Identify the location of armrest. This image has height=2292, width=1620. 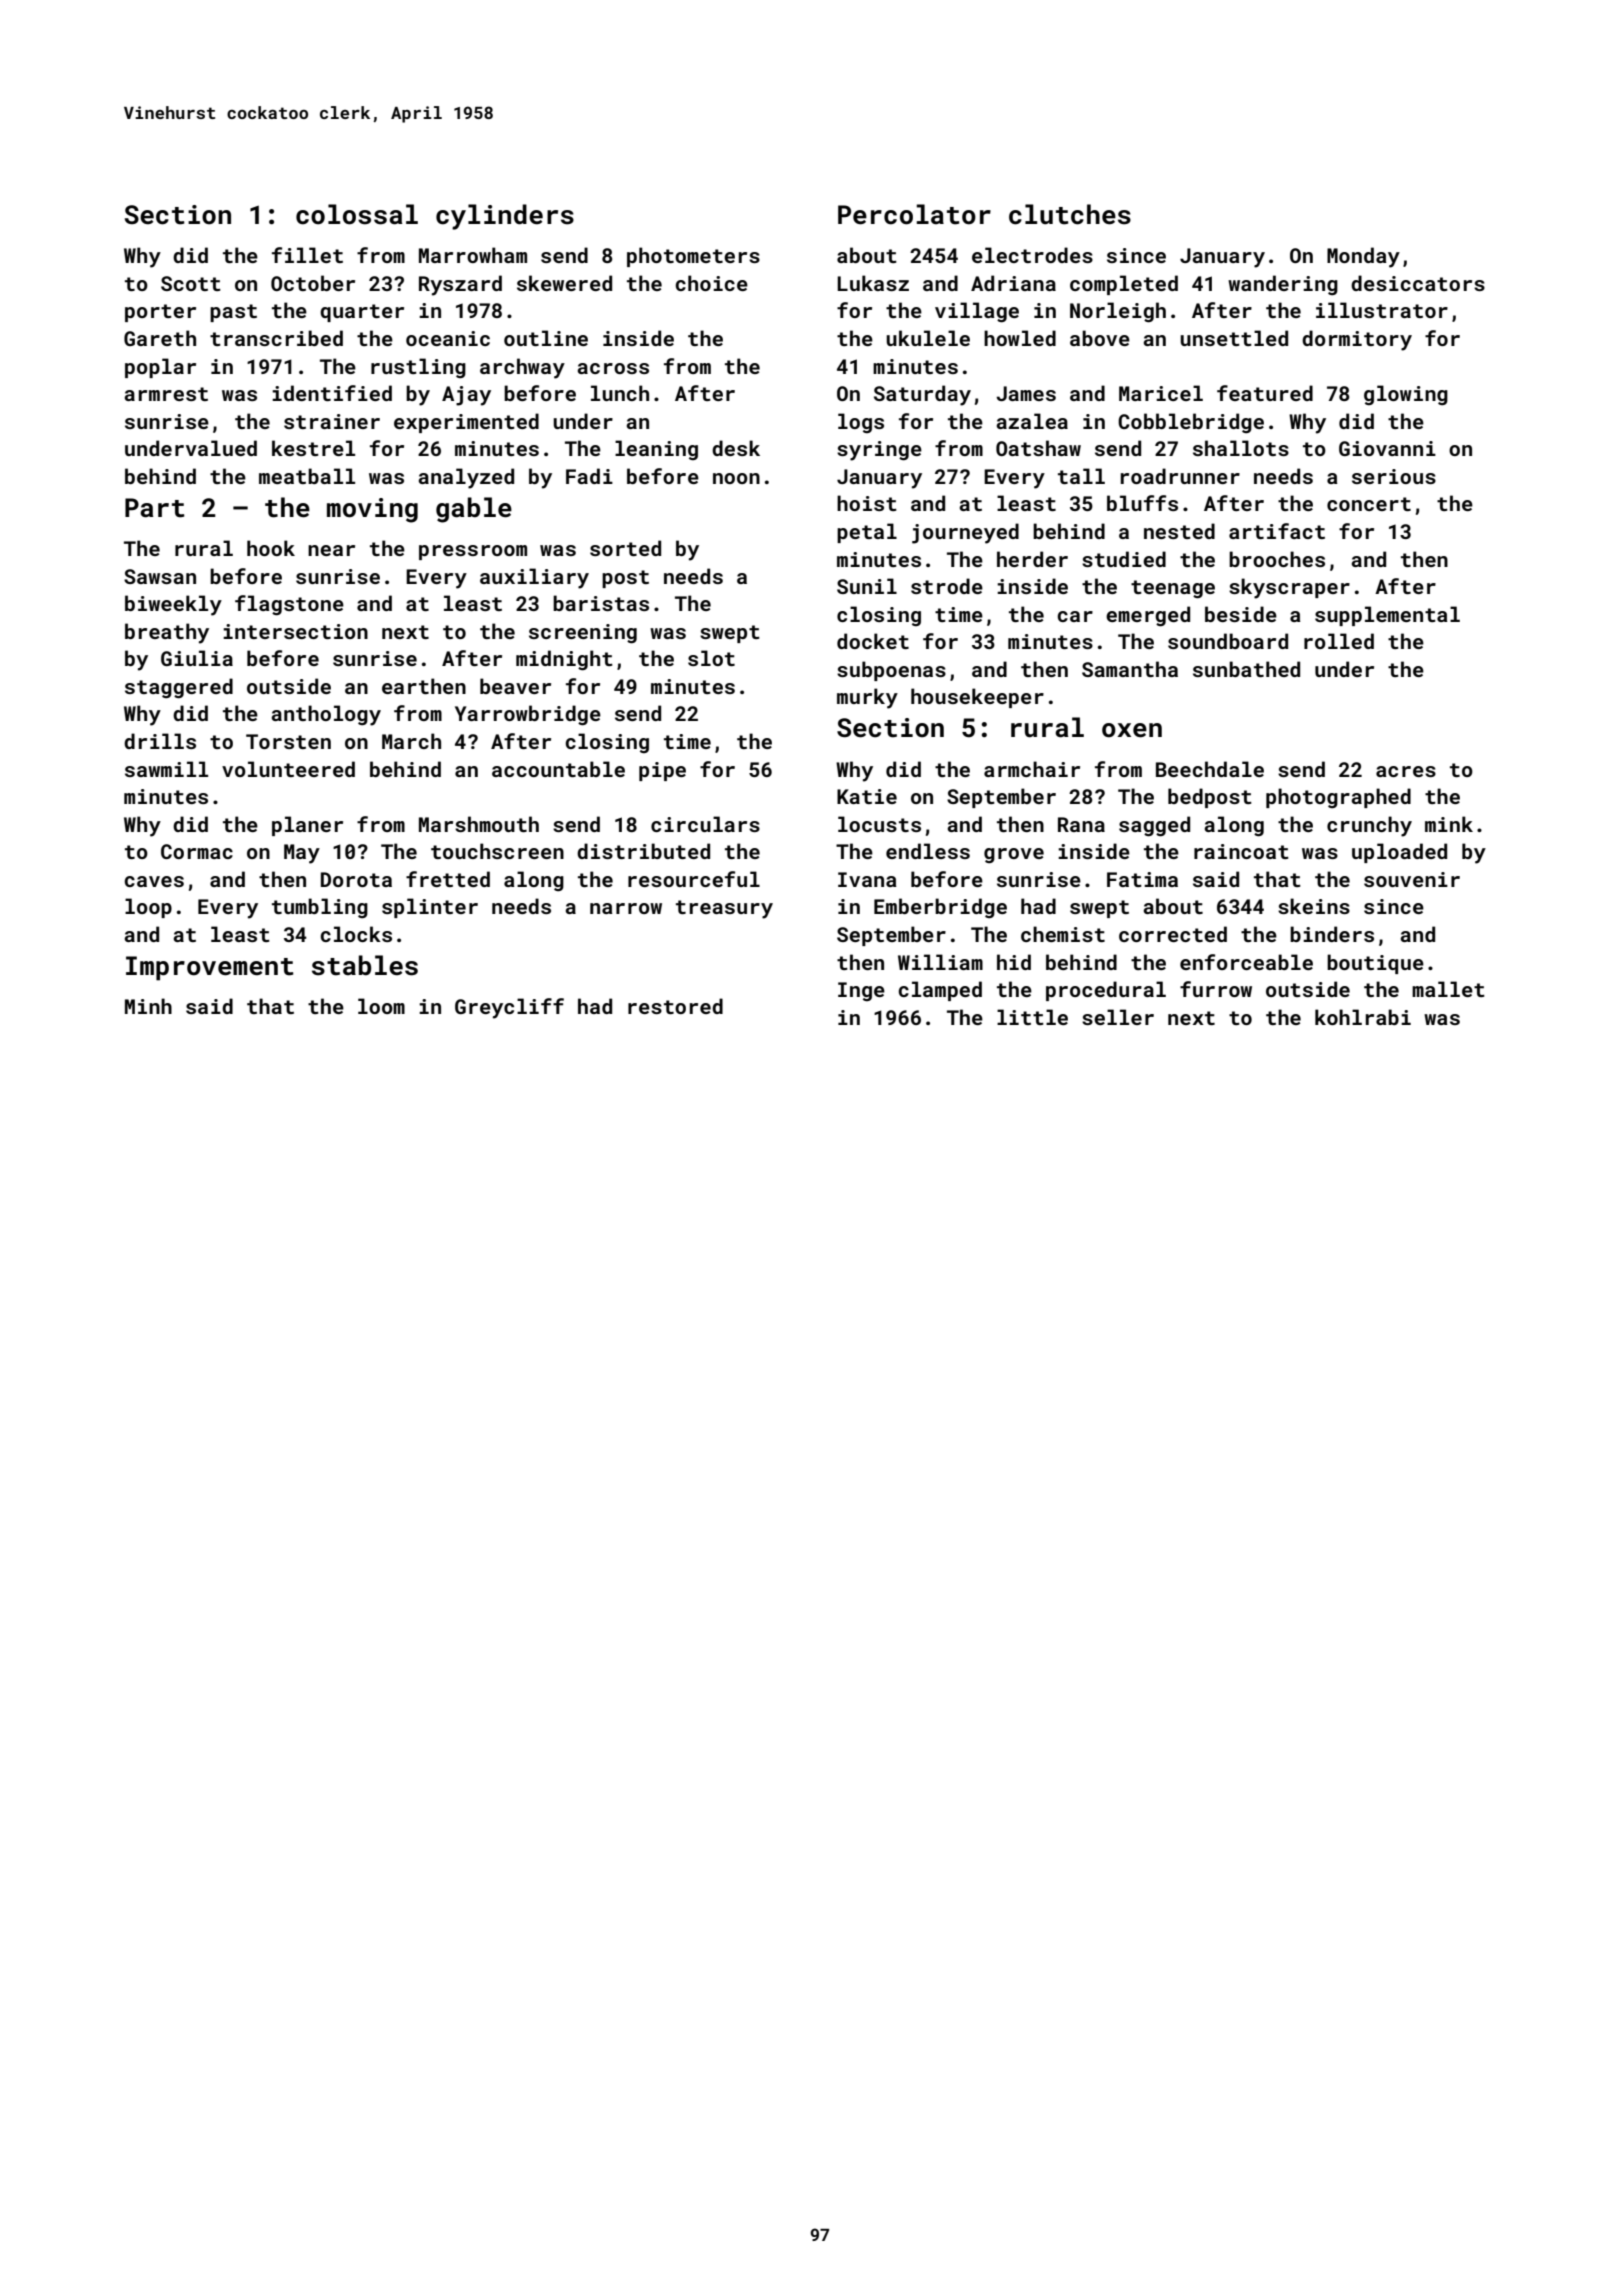
(166, 394).
